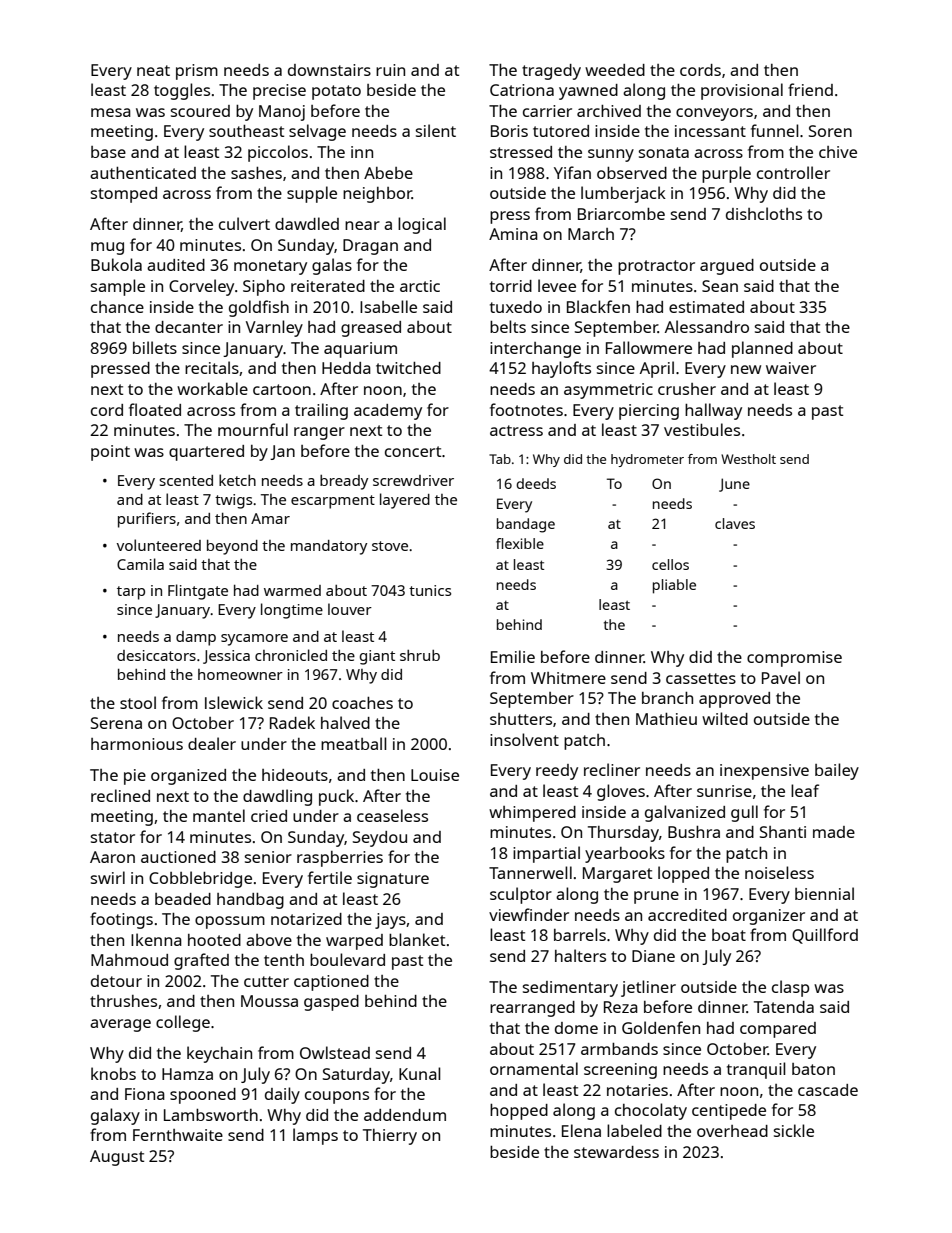 This screenshot has width=952, height=1233. I want to click on stator, so click(113, 837).
